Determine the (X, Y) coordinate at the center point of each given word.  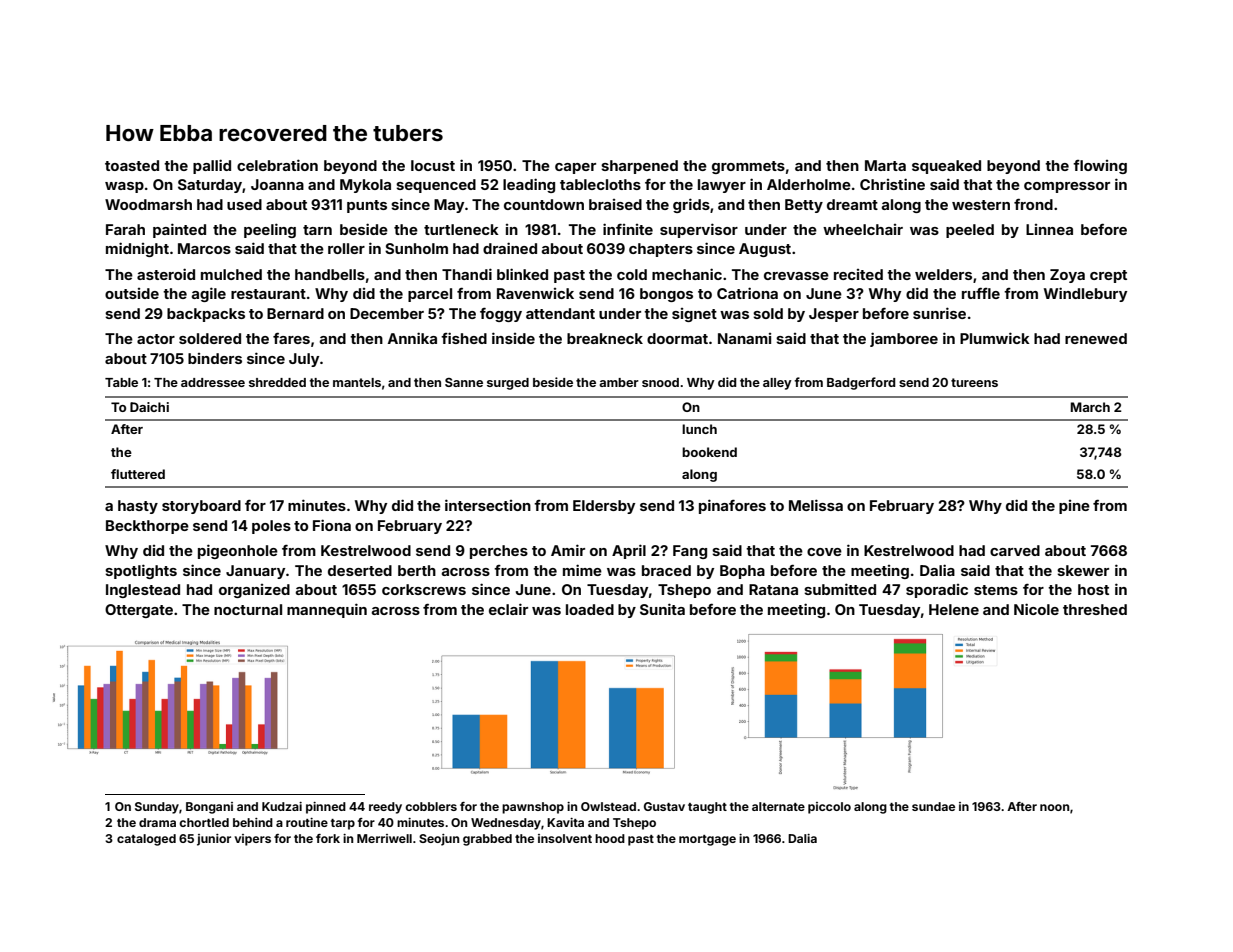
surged (508, 384)
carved (1015, 550)
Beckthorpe (147, 527)
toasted (132, 165)
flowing (1100, 167)
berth (417, 570)
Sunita (662, 609)
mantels (357, 382)
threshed (1095, 609)
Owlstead (608, 806)
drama (157, 822)
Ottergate (139, 611)
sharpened (639, 167)
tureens (974, 382)
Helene (954, 609)
